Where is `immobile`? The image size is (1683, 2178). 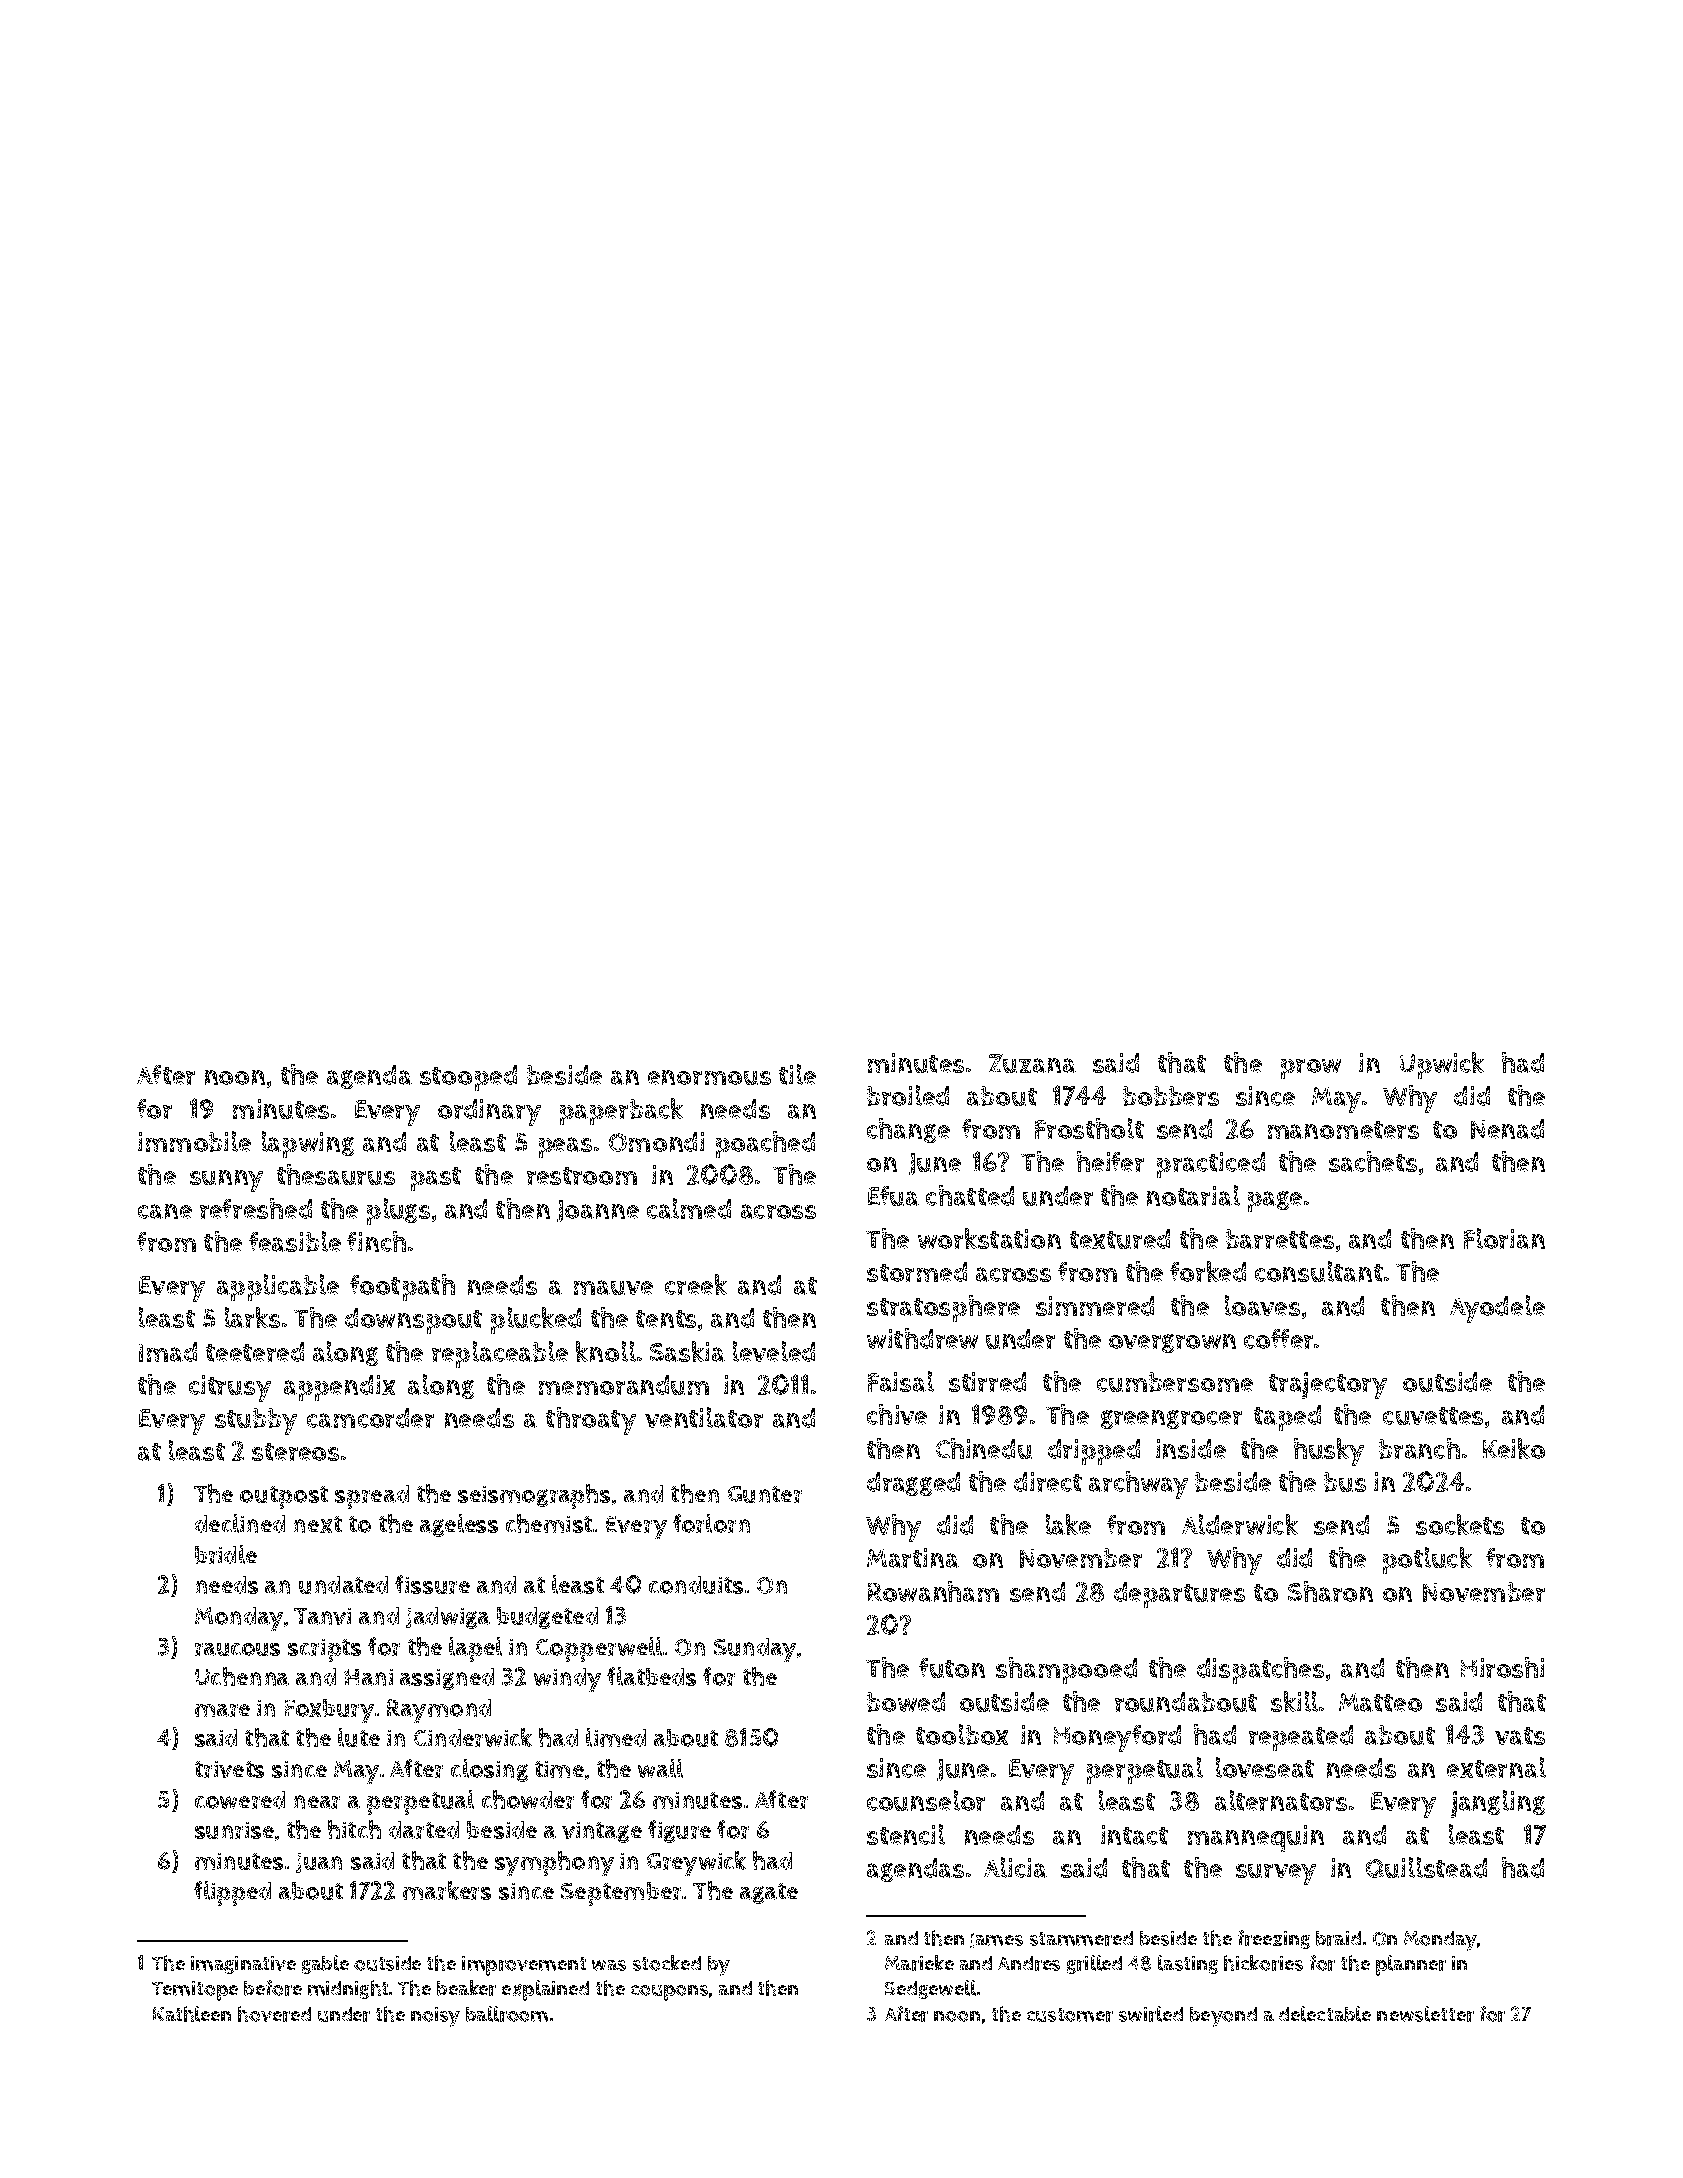 immobile is located at coordinates (194, 1141).
